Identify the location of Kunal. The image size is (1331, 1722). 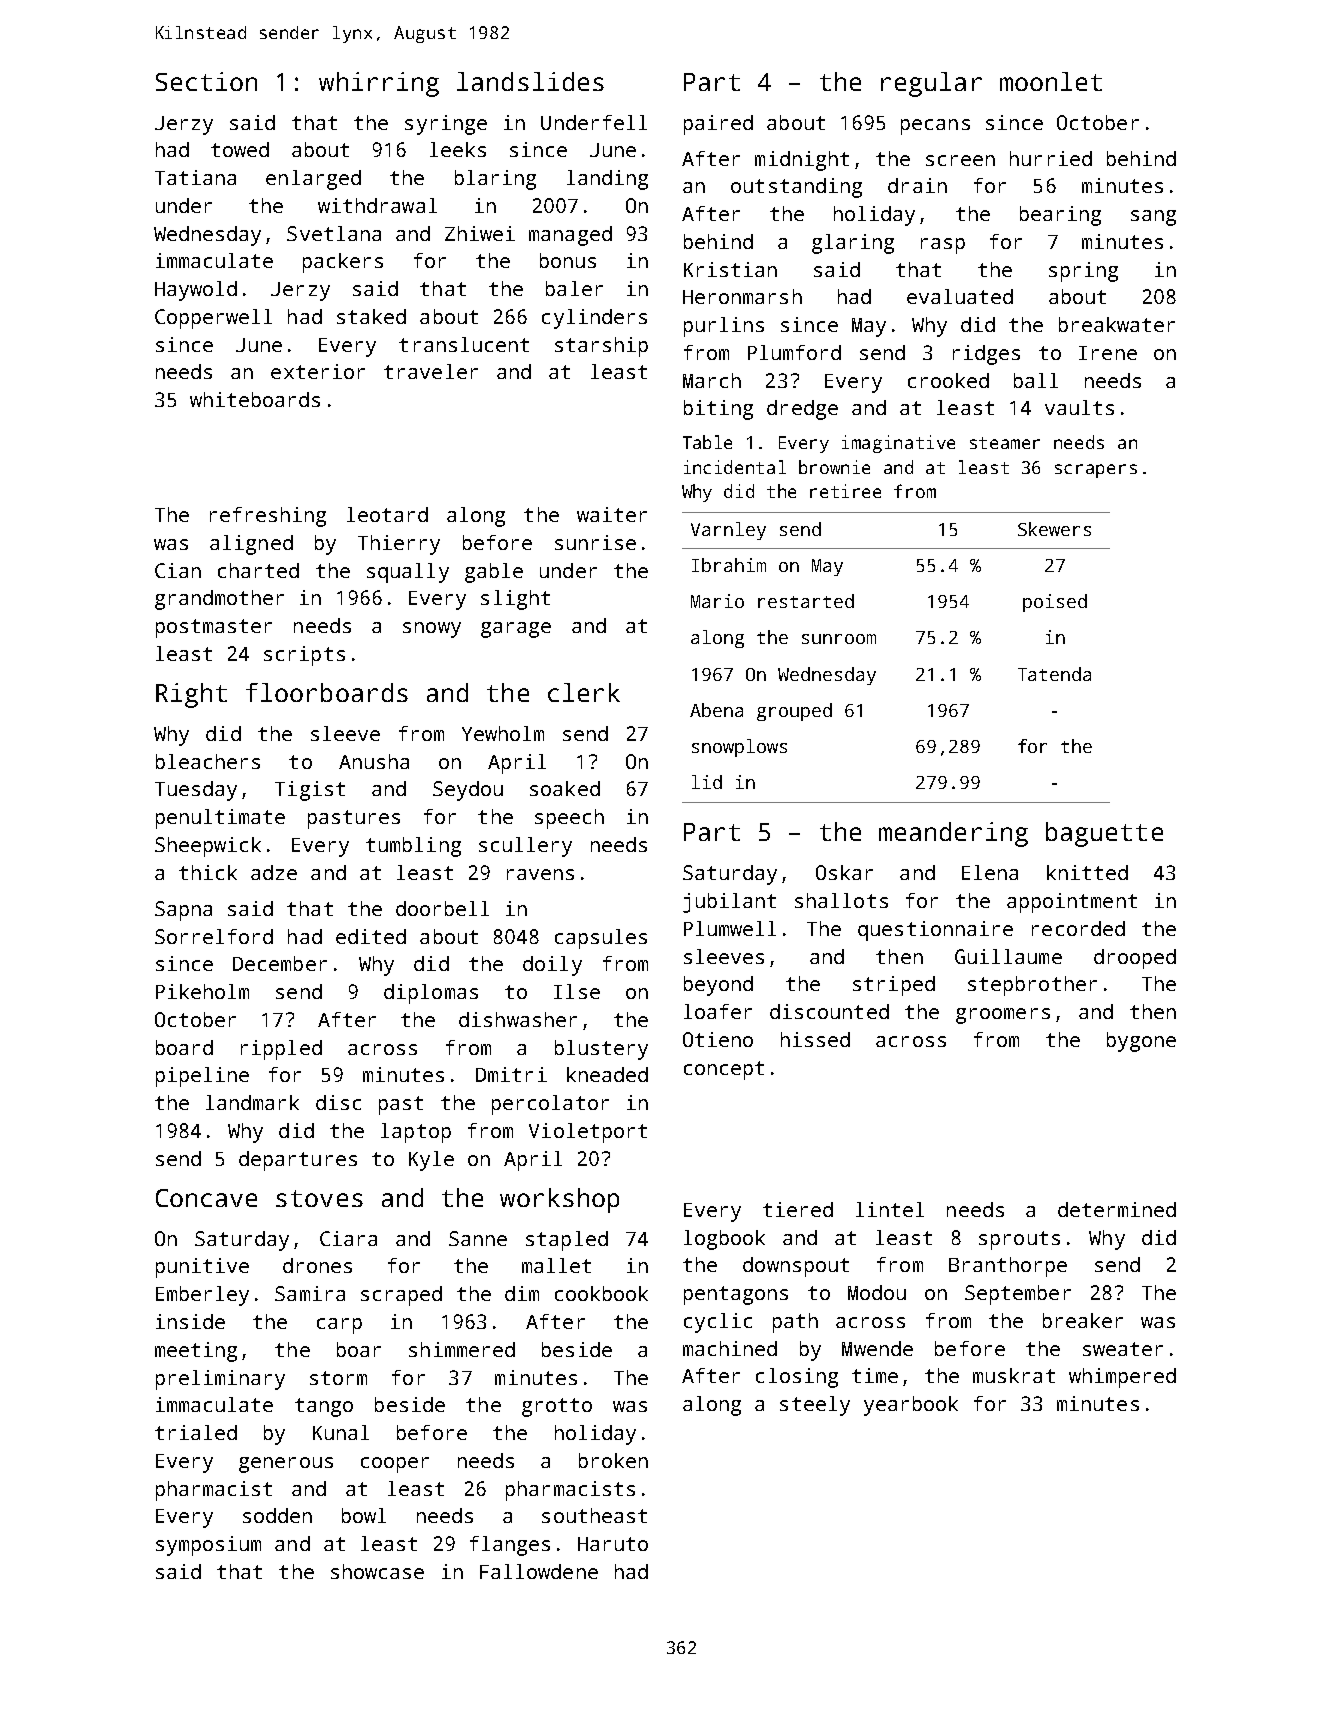
(341, 1432).
